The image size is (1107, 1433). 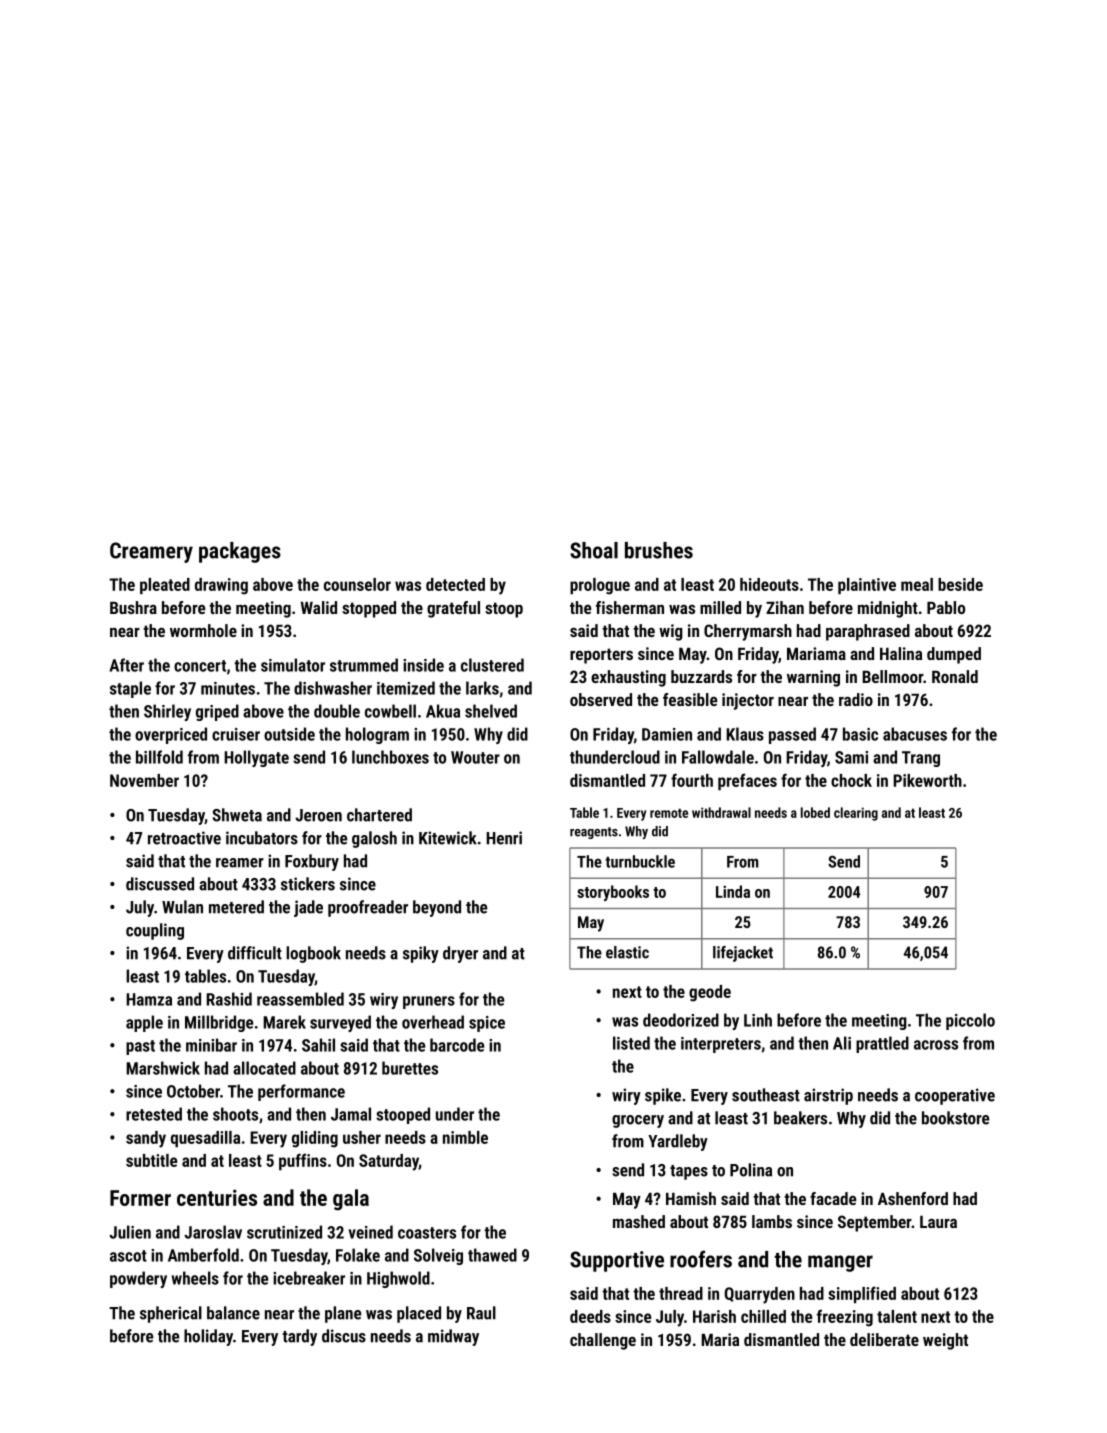 I want to click on apple, so click(x=144, y=1023).
